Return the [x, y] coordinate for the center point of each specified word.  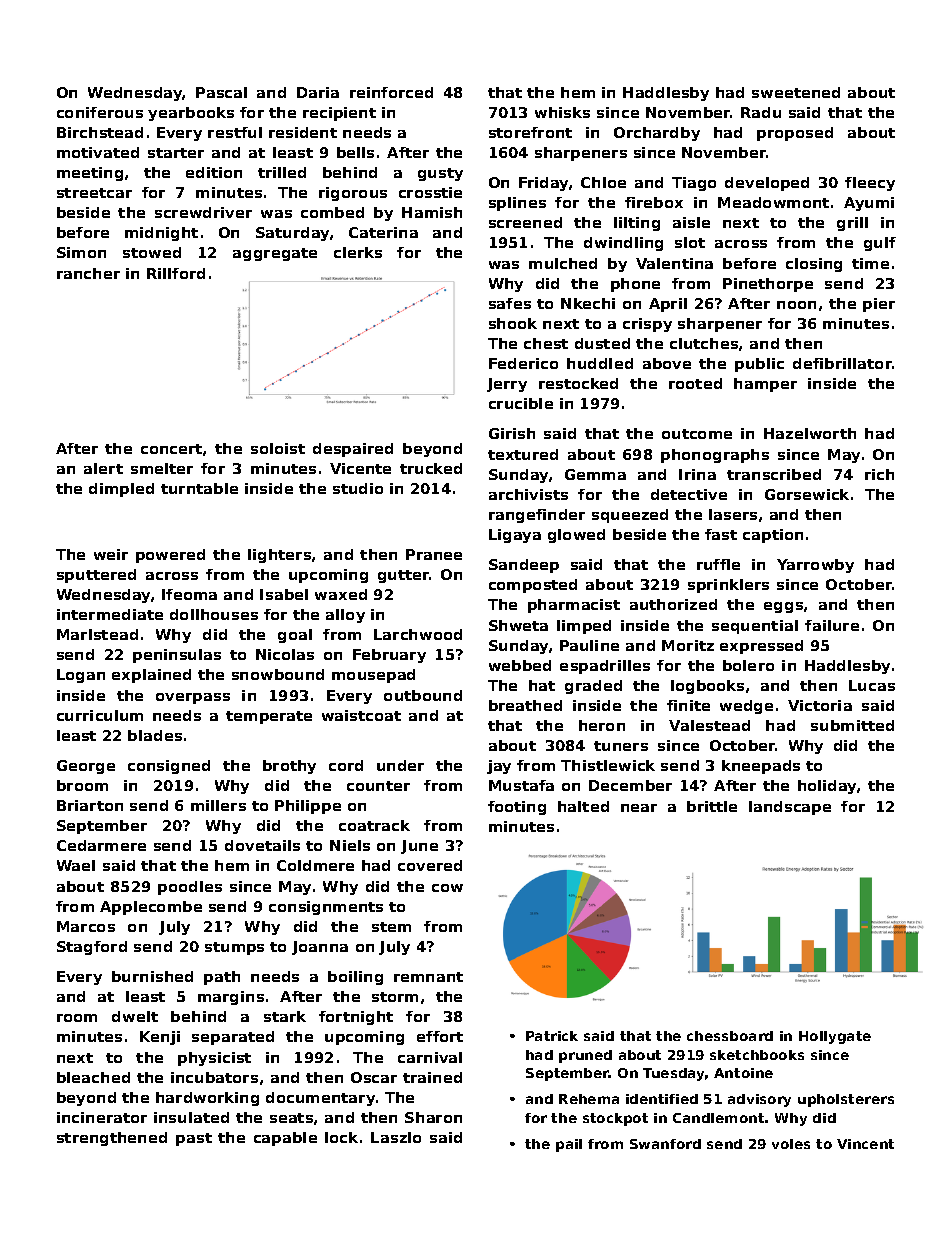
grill [852, 224]
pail [569, 1145]
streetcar [94, 193]
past [194, 1139]
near [639, 808]
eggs [783, 607]
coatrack [374, 825]
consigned [169, 767]
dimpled [121, 490]
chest [546, 343]
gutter [404, 576]
